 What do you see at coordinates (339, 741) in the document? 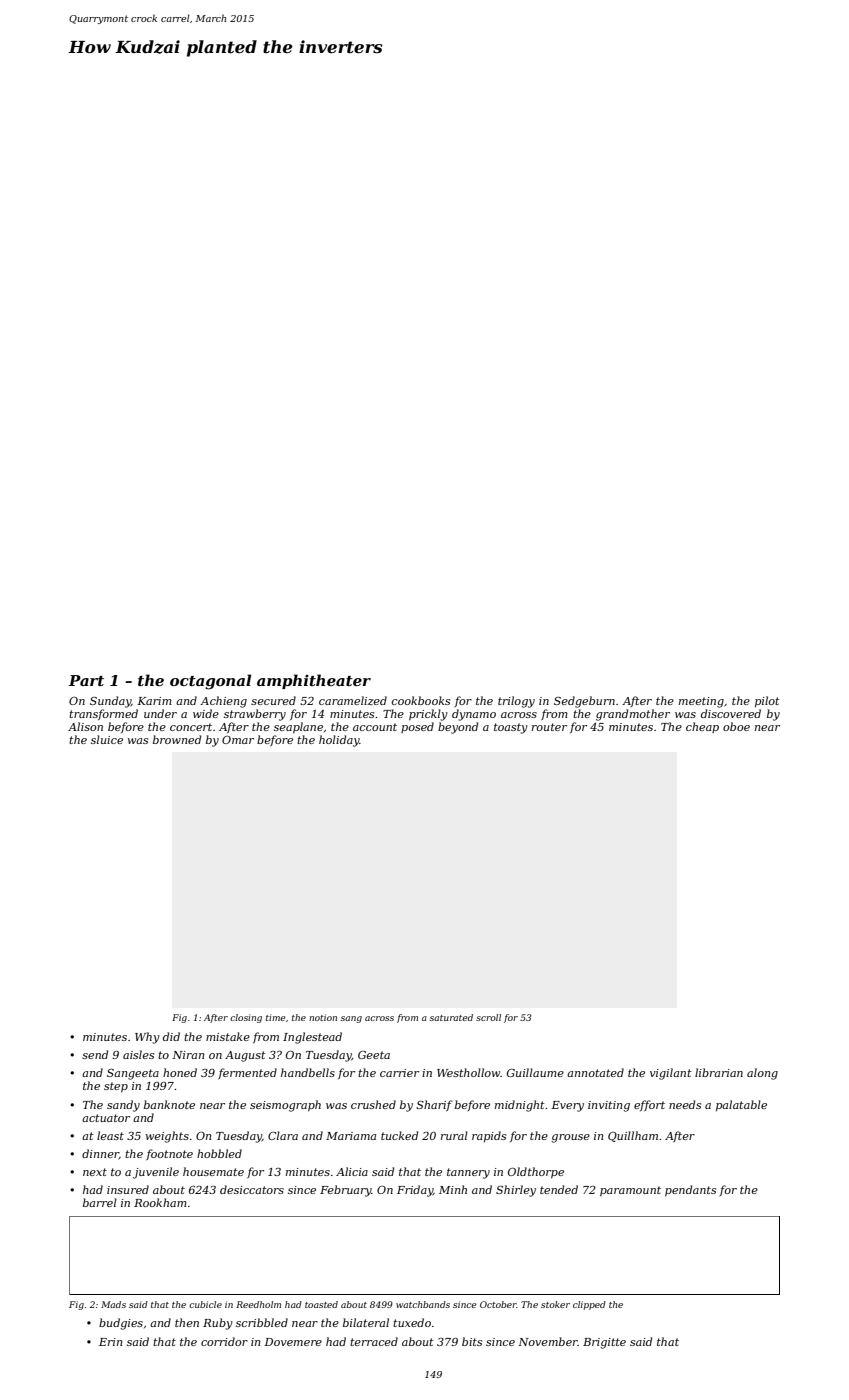
I see `holiday` at bounding box center [339, 741].
